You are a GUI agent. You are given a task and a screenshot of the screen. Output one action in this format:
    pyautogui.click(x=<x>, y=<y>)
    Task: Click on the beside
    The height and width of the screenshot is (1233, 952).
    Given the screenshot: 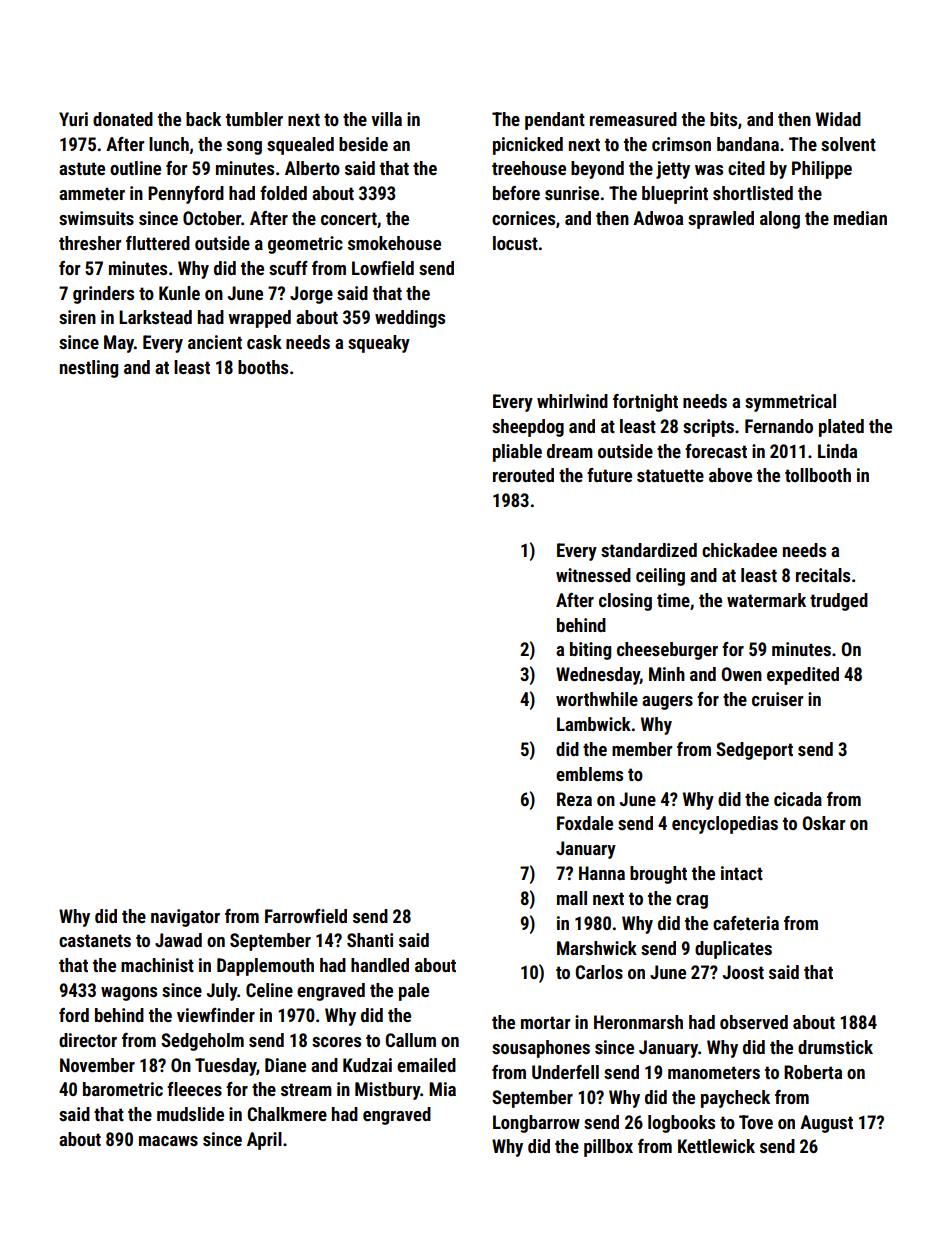 What is the action you would take?
    pyautogui.click(x=363, y=144)
